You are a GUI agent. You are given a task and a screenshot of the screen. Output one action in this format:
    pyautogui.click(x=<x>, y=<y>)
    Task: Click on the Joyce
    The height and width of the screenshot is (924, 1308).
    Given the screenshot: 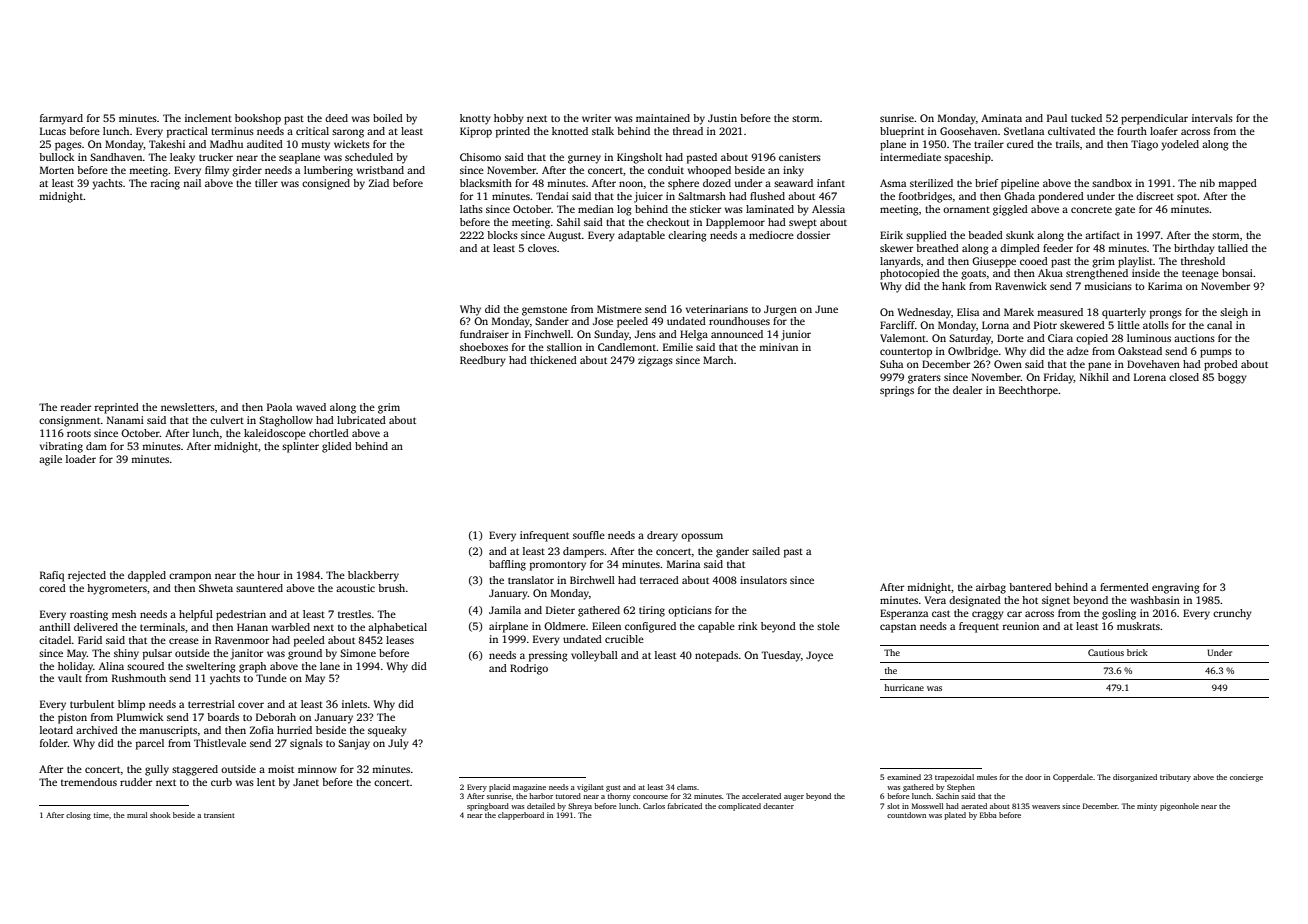 What is the action you would take?
    pyautogui.click(x=819, y=656)
